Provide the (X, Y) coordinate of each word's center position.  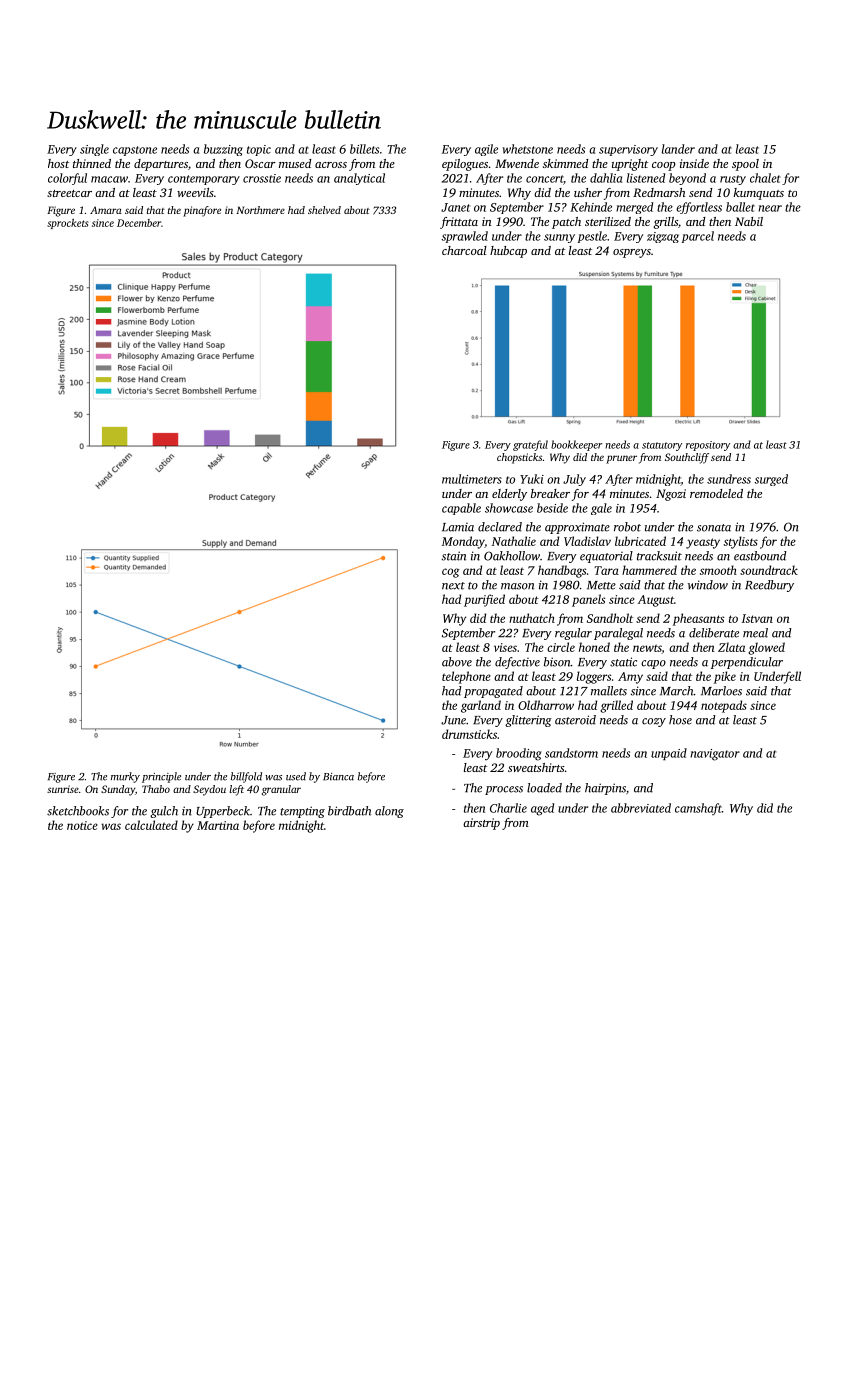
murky (125, 777)
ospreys (632, 253)
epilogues (465, 165)
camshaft (698, 809)
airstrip (481, 824)
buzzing (223, 150)
